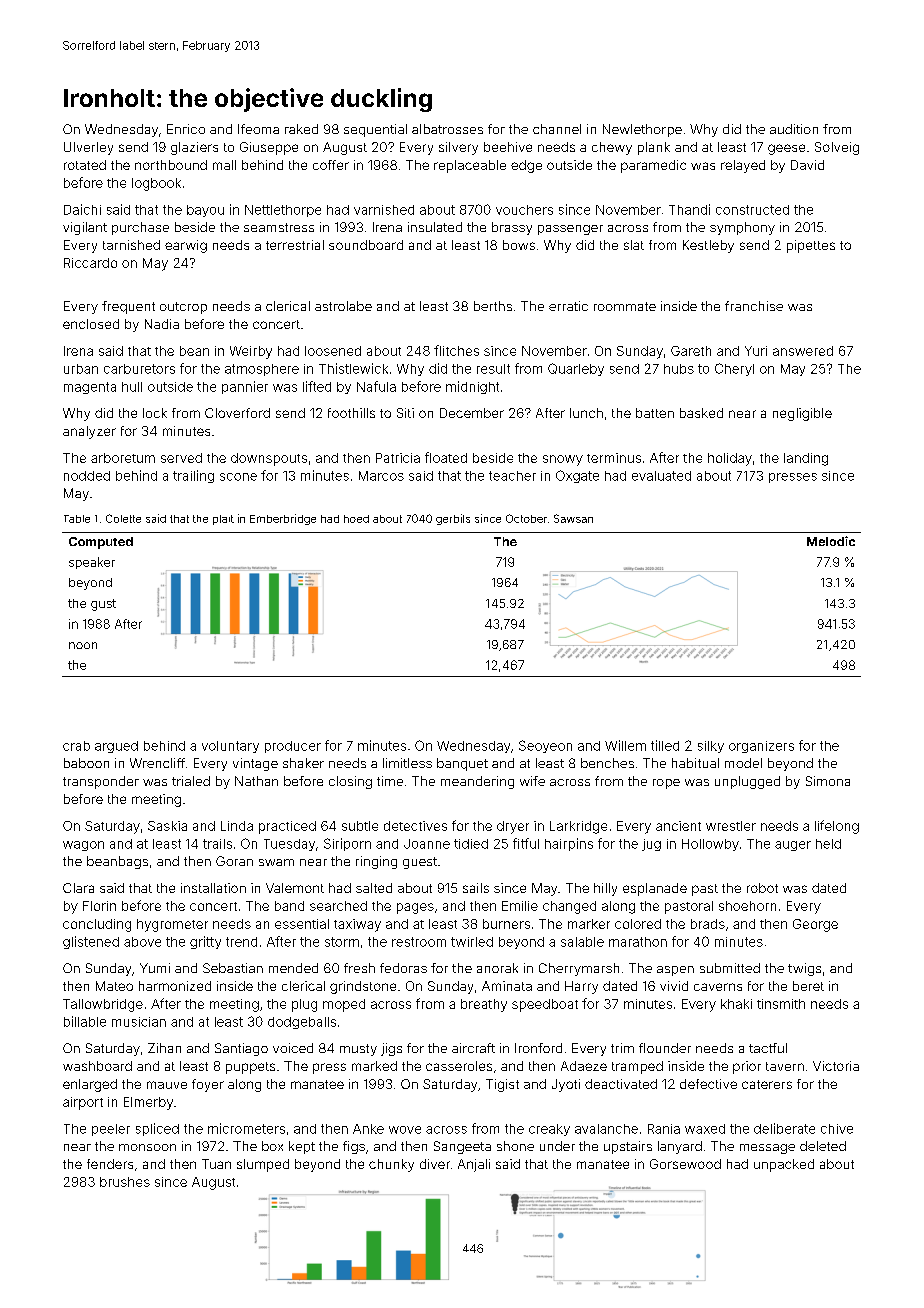 The image size is (924, 1308). Describe the element at coordinates (216, 1164) in the image. I see `Tuan` at that location.
